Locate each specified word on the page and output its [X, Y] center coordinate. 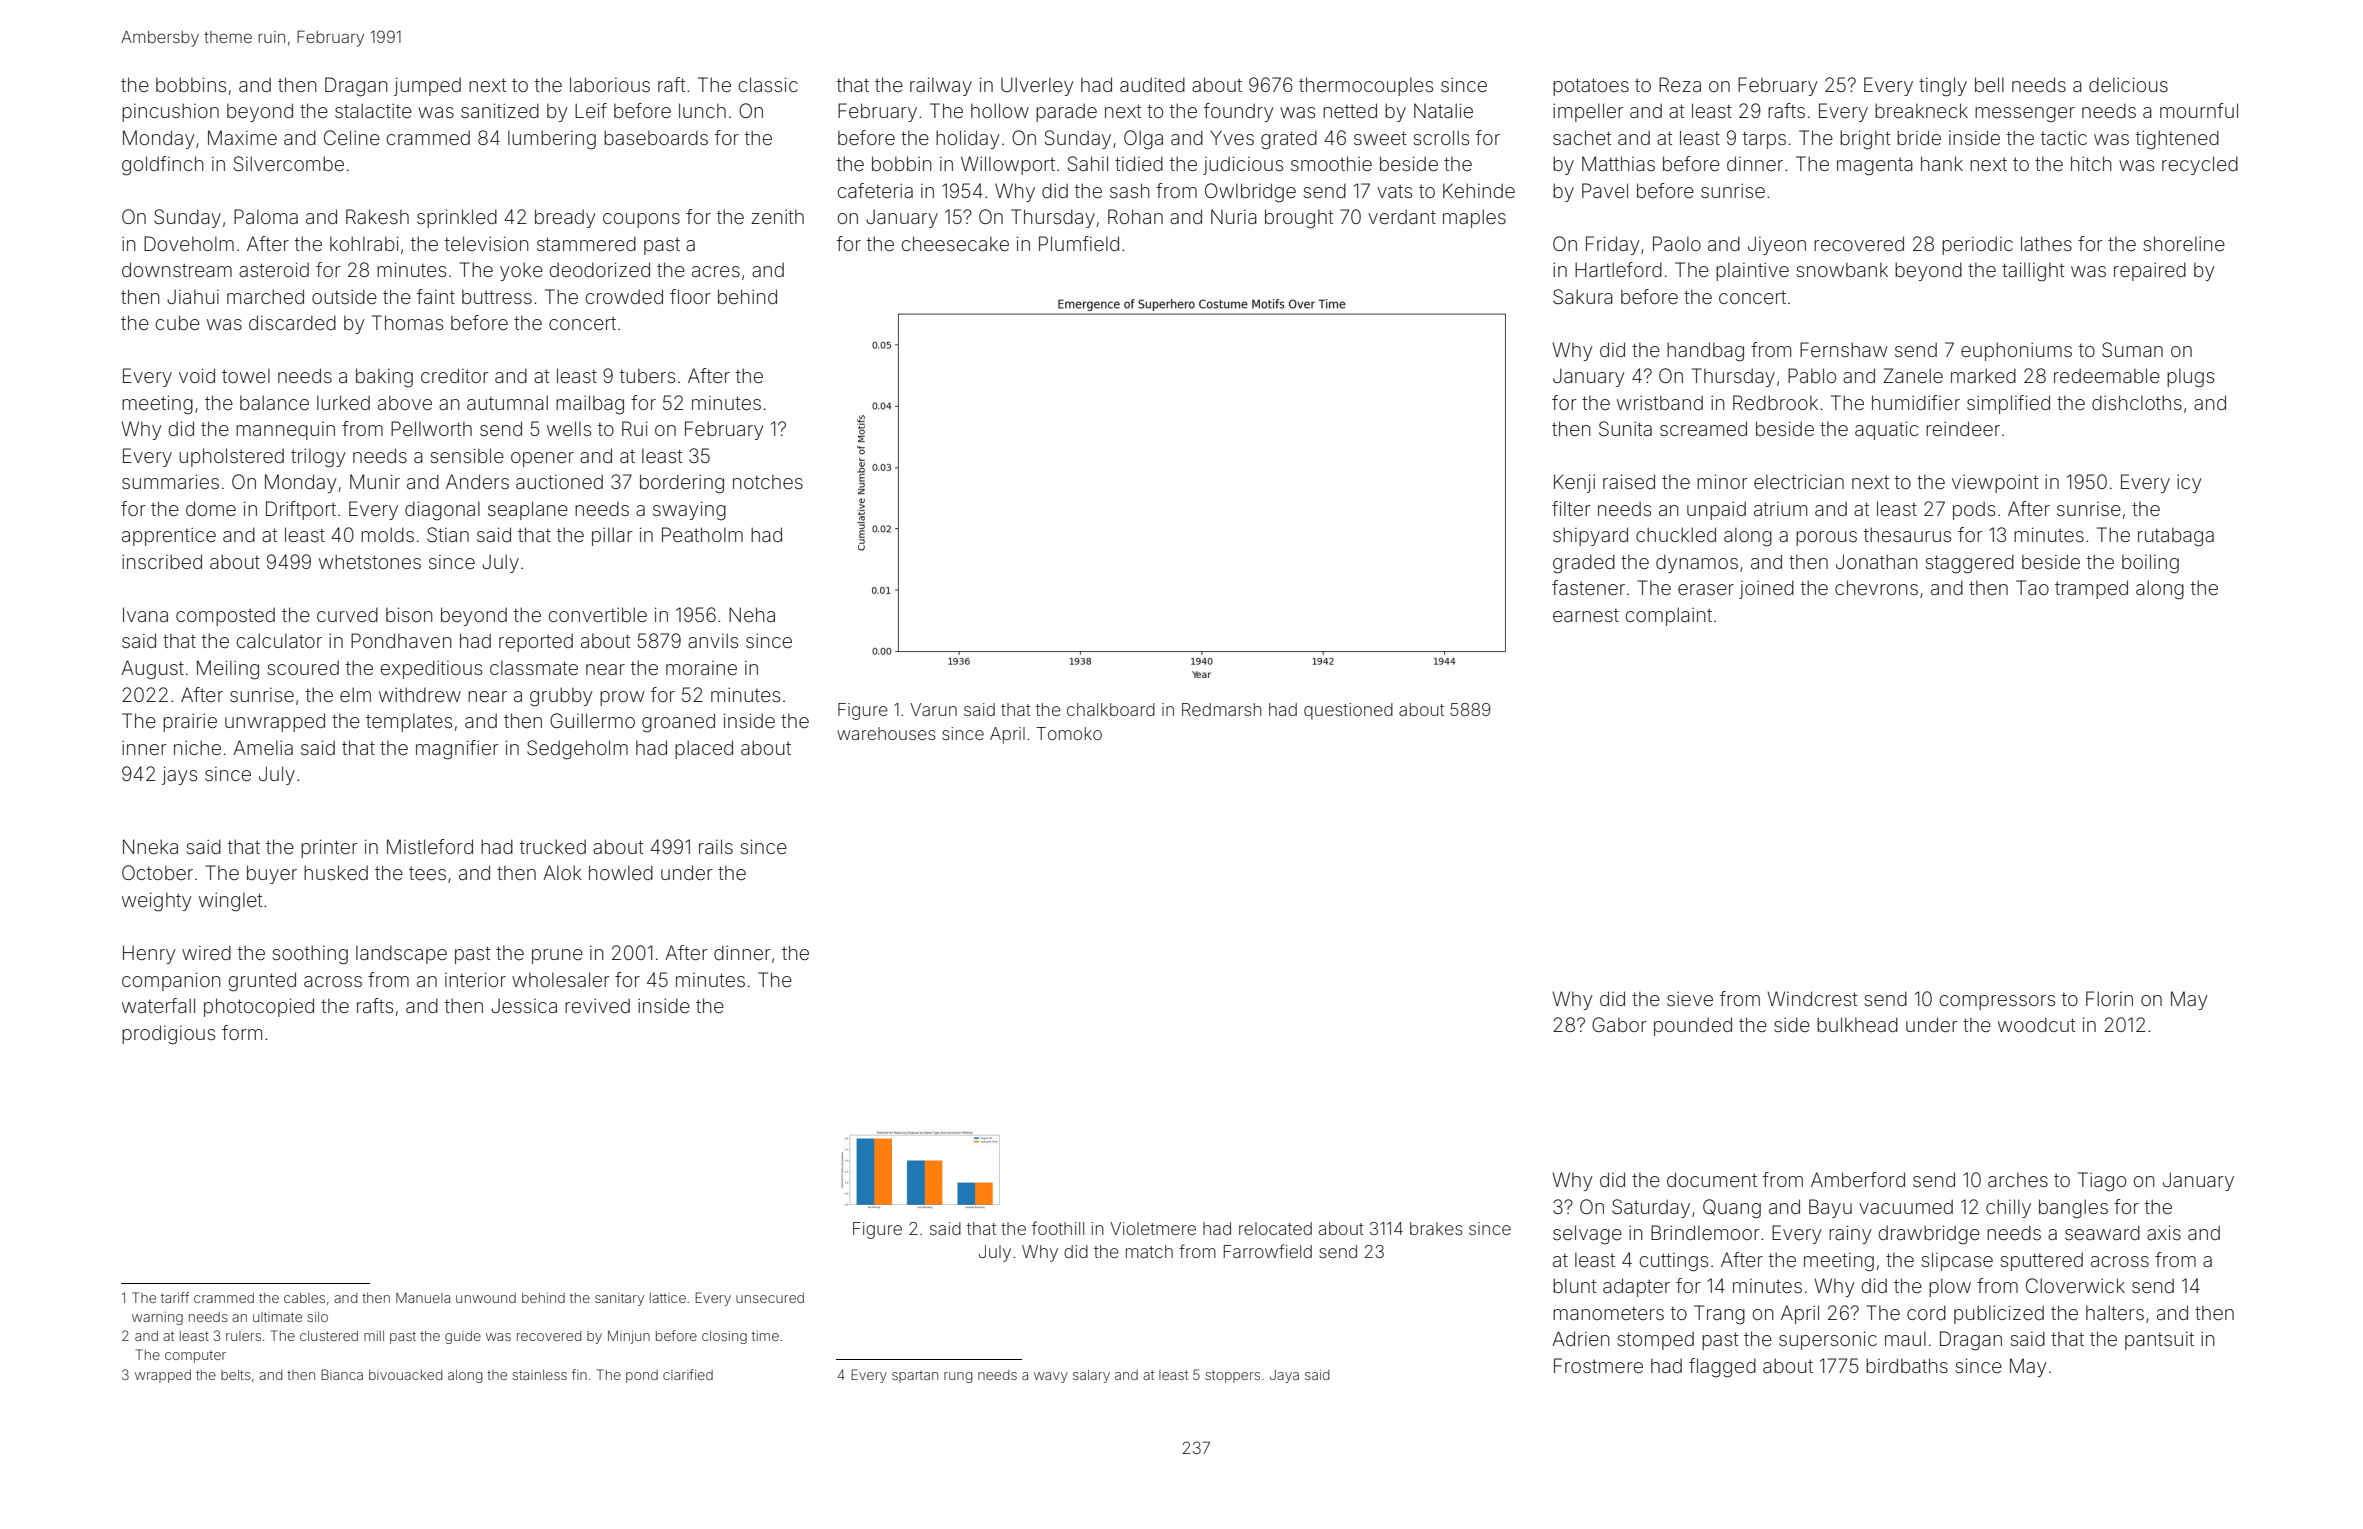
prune [557, 956]
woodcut [2036, 1024]
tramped [2091, 589]
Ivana [145, 614]
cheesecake [955, 243]
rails [716, 846]
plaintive [1752, 271]
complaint [1669, 616]
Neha [752, 614]
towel [246, 376]
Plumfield [1079, 243]
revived [597, 1005]
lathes [2046, 243]
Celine [352, 137]
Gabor [1619, 1024]
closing [724, 1337]
